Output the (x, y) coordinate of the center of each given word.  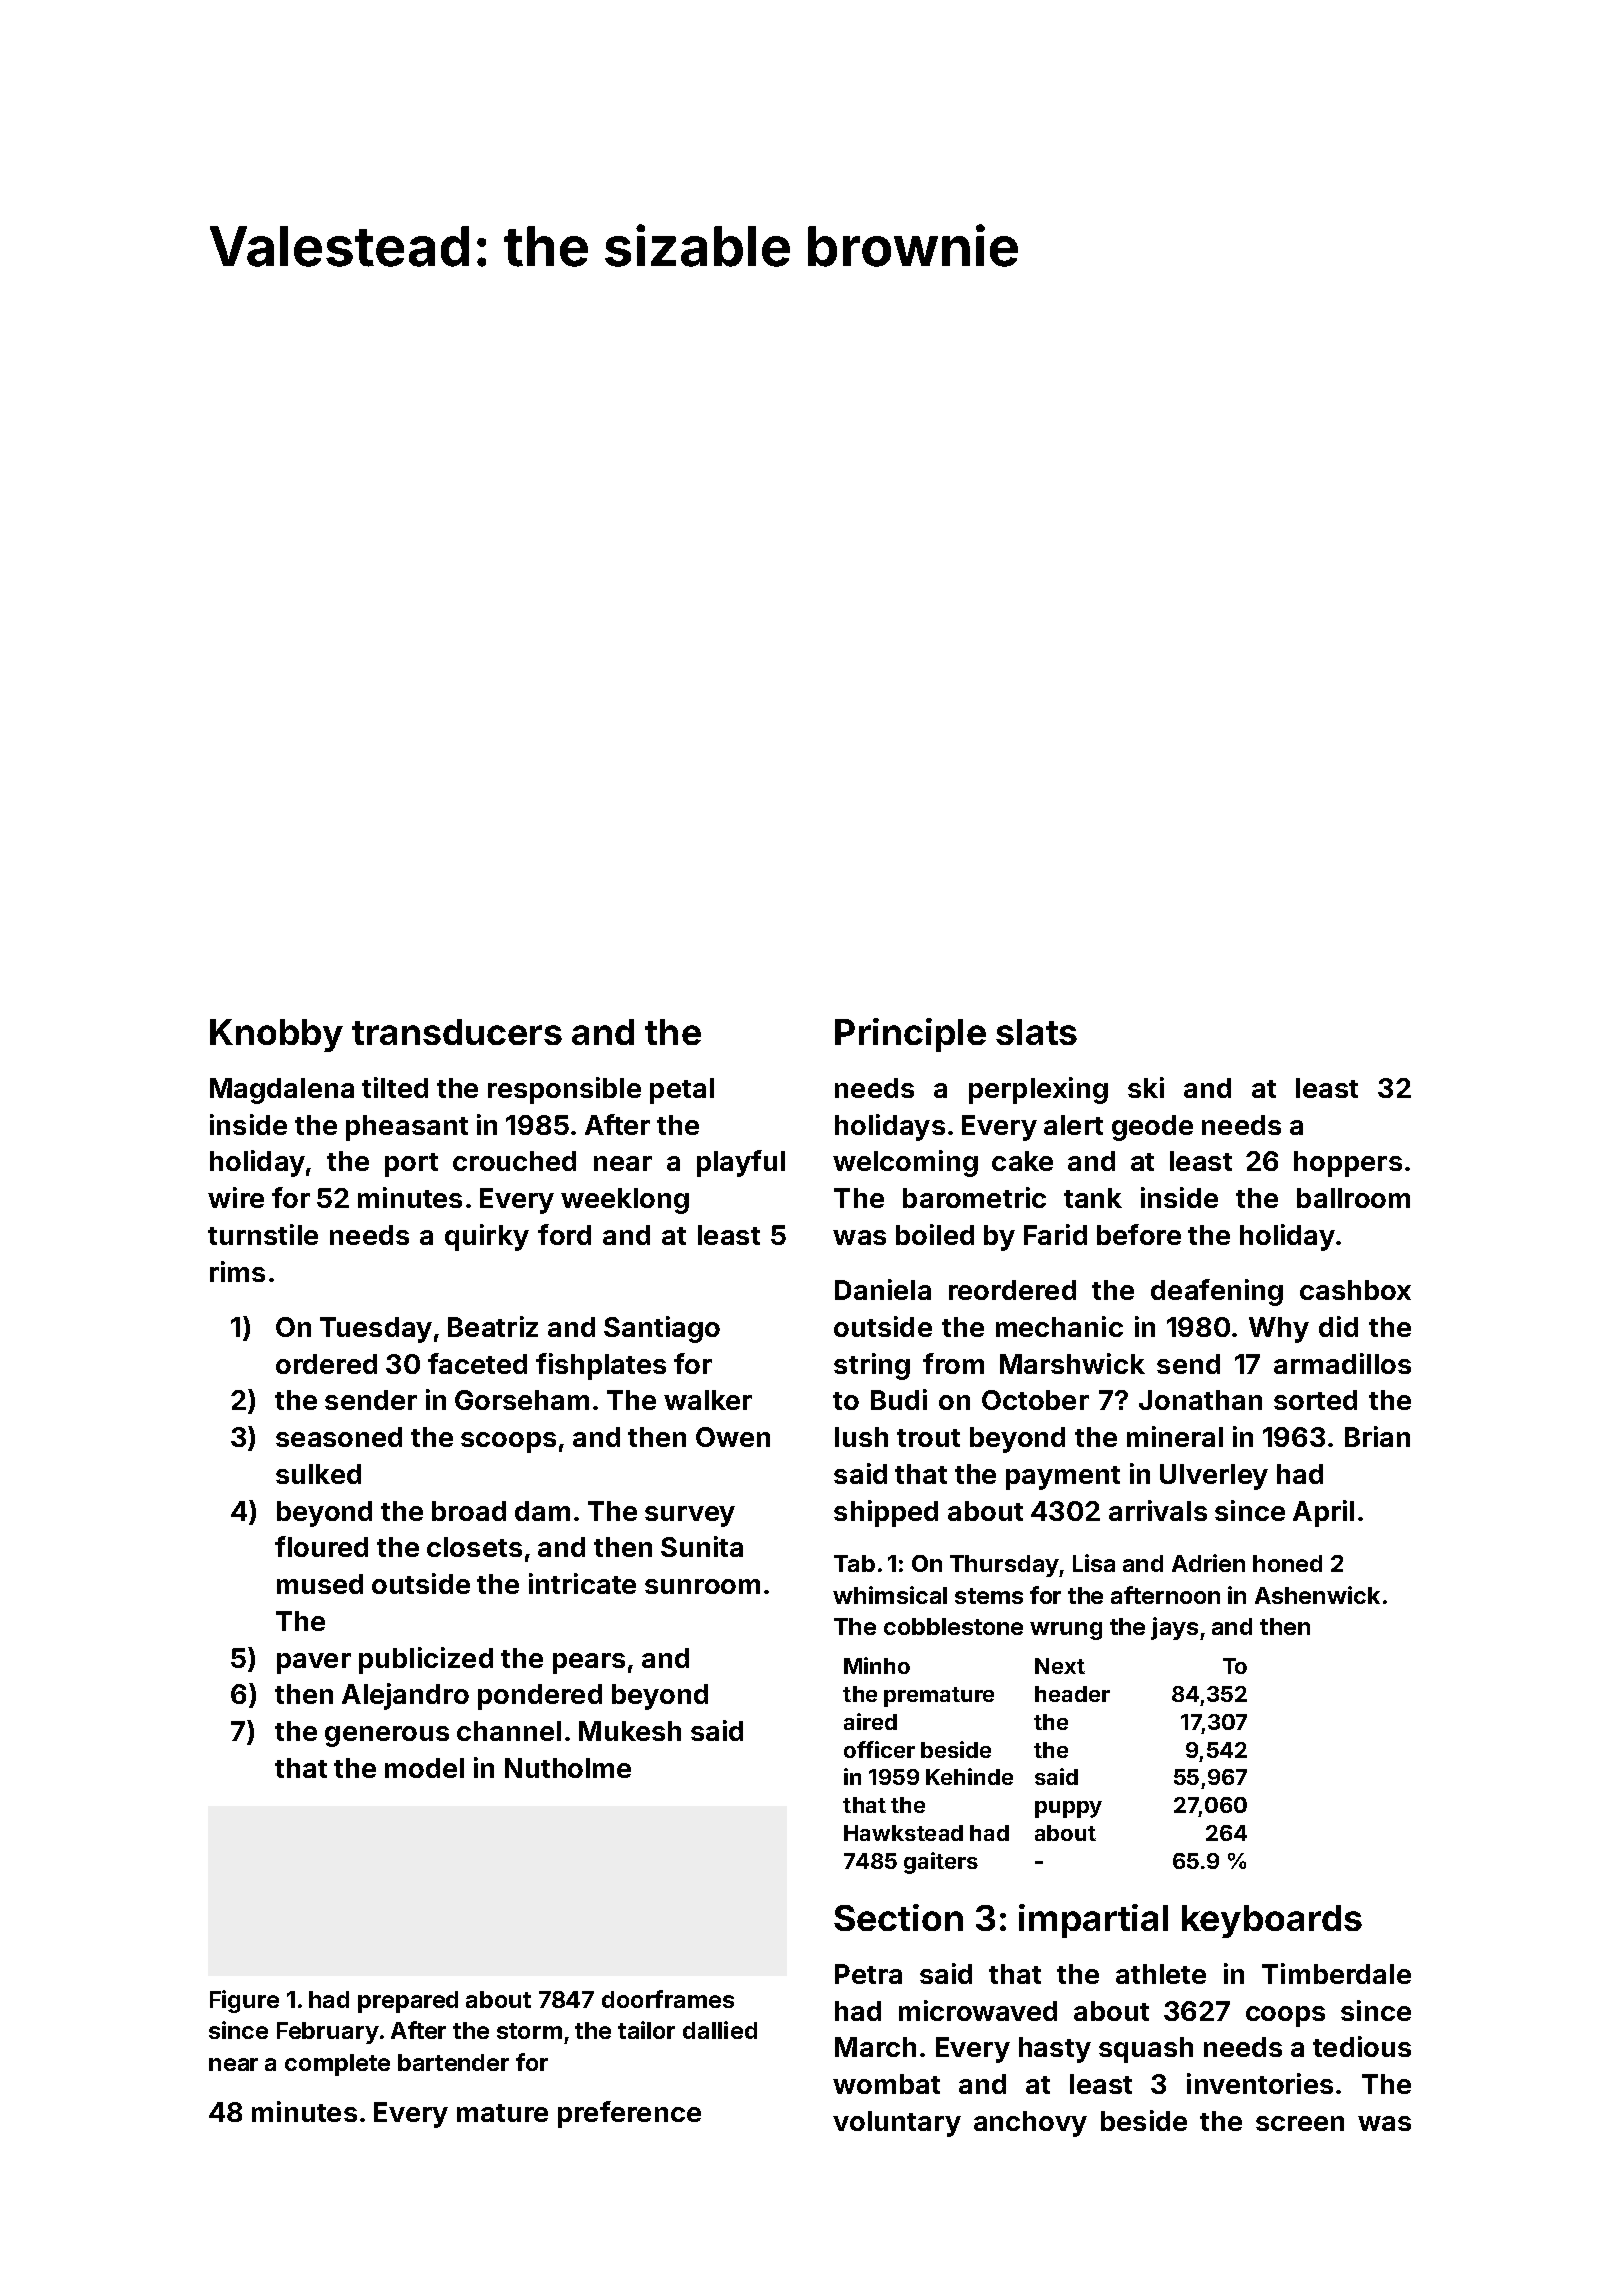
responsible (564, 1090)
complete (337, 2065)
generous (387, 1736)
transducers (457, 1032)
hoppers (1348, 1164)
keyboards (1272, 1921)
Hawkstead (903, 1833)
